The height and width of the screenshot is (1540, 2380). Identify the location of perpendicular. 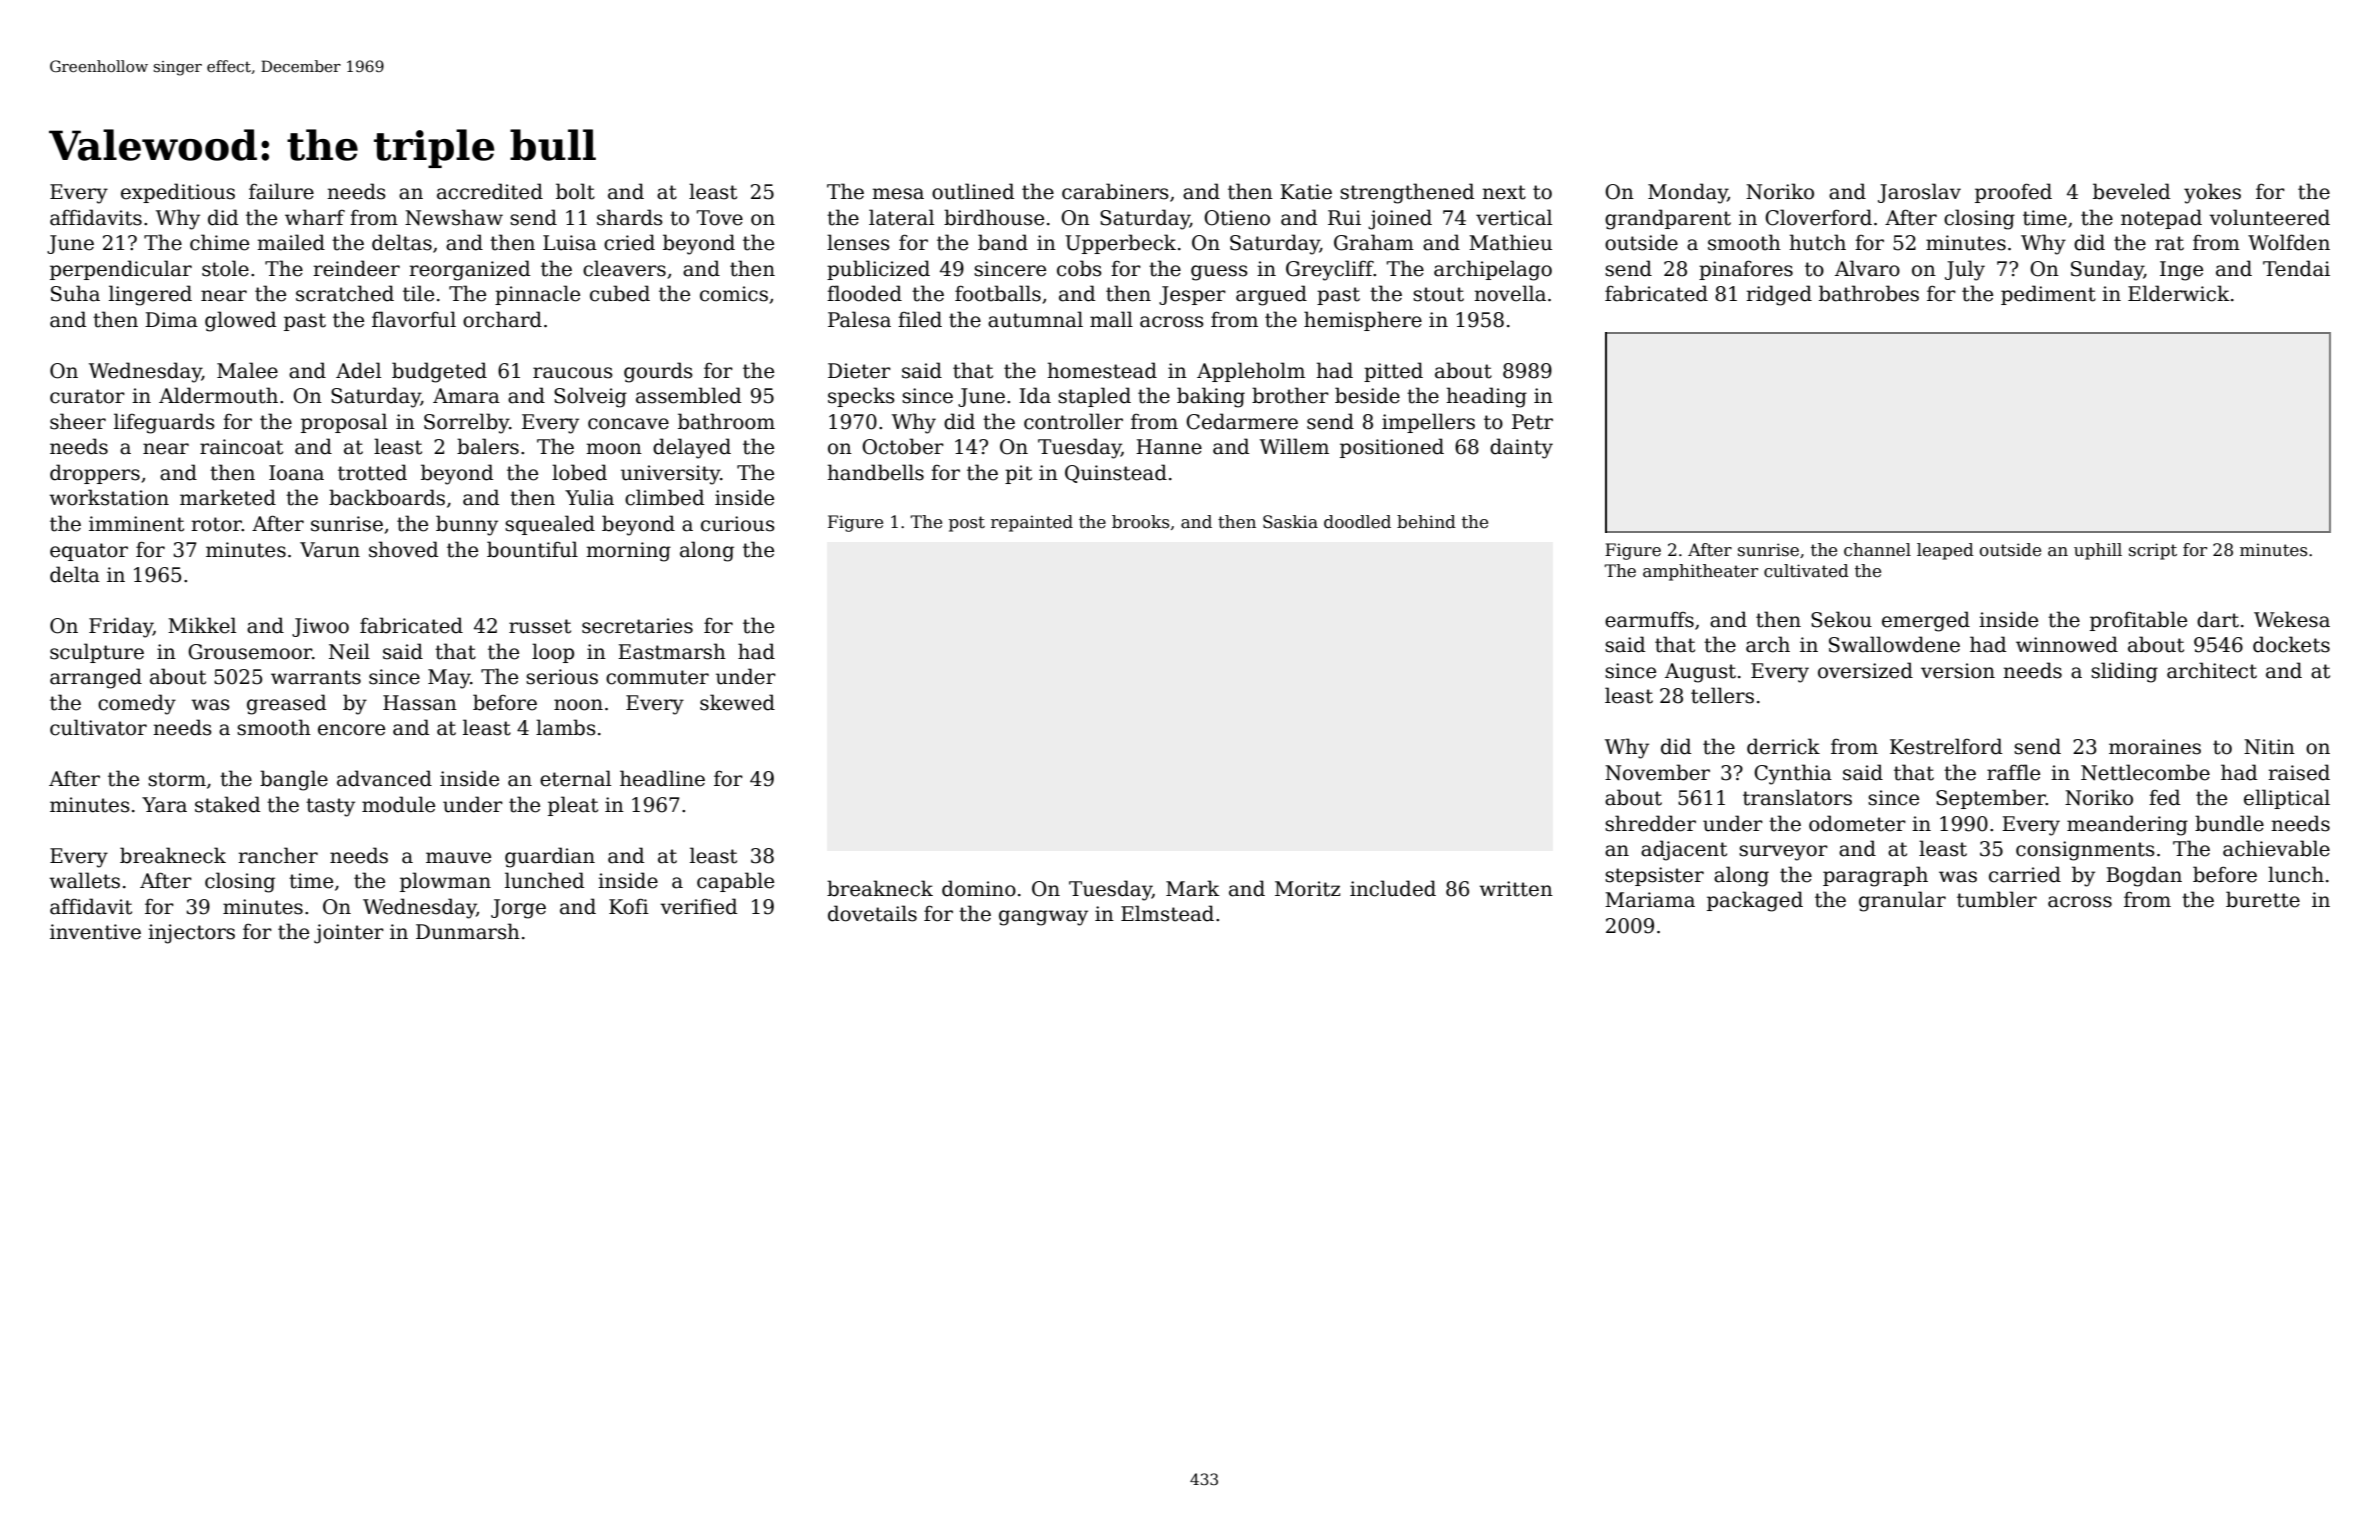
(121, 270).
